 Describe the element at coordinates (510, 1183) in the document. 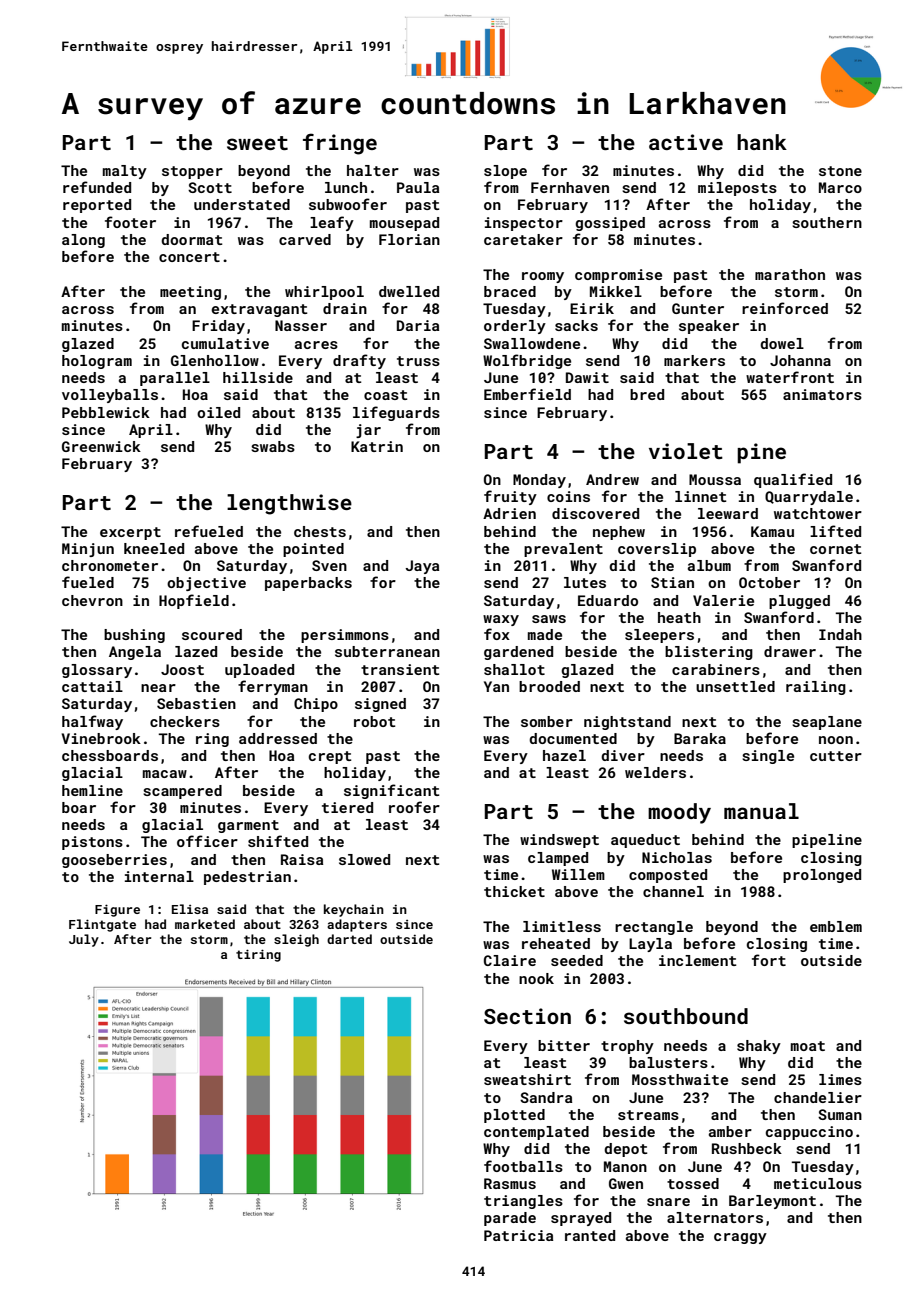

I see `Rasmus` at that location.
